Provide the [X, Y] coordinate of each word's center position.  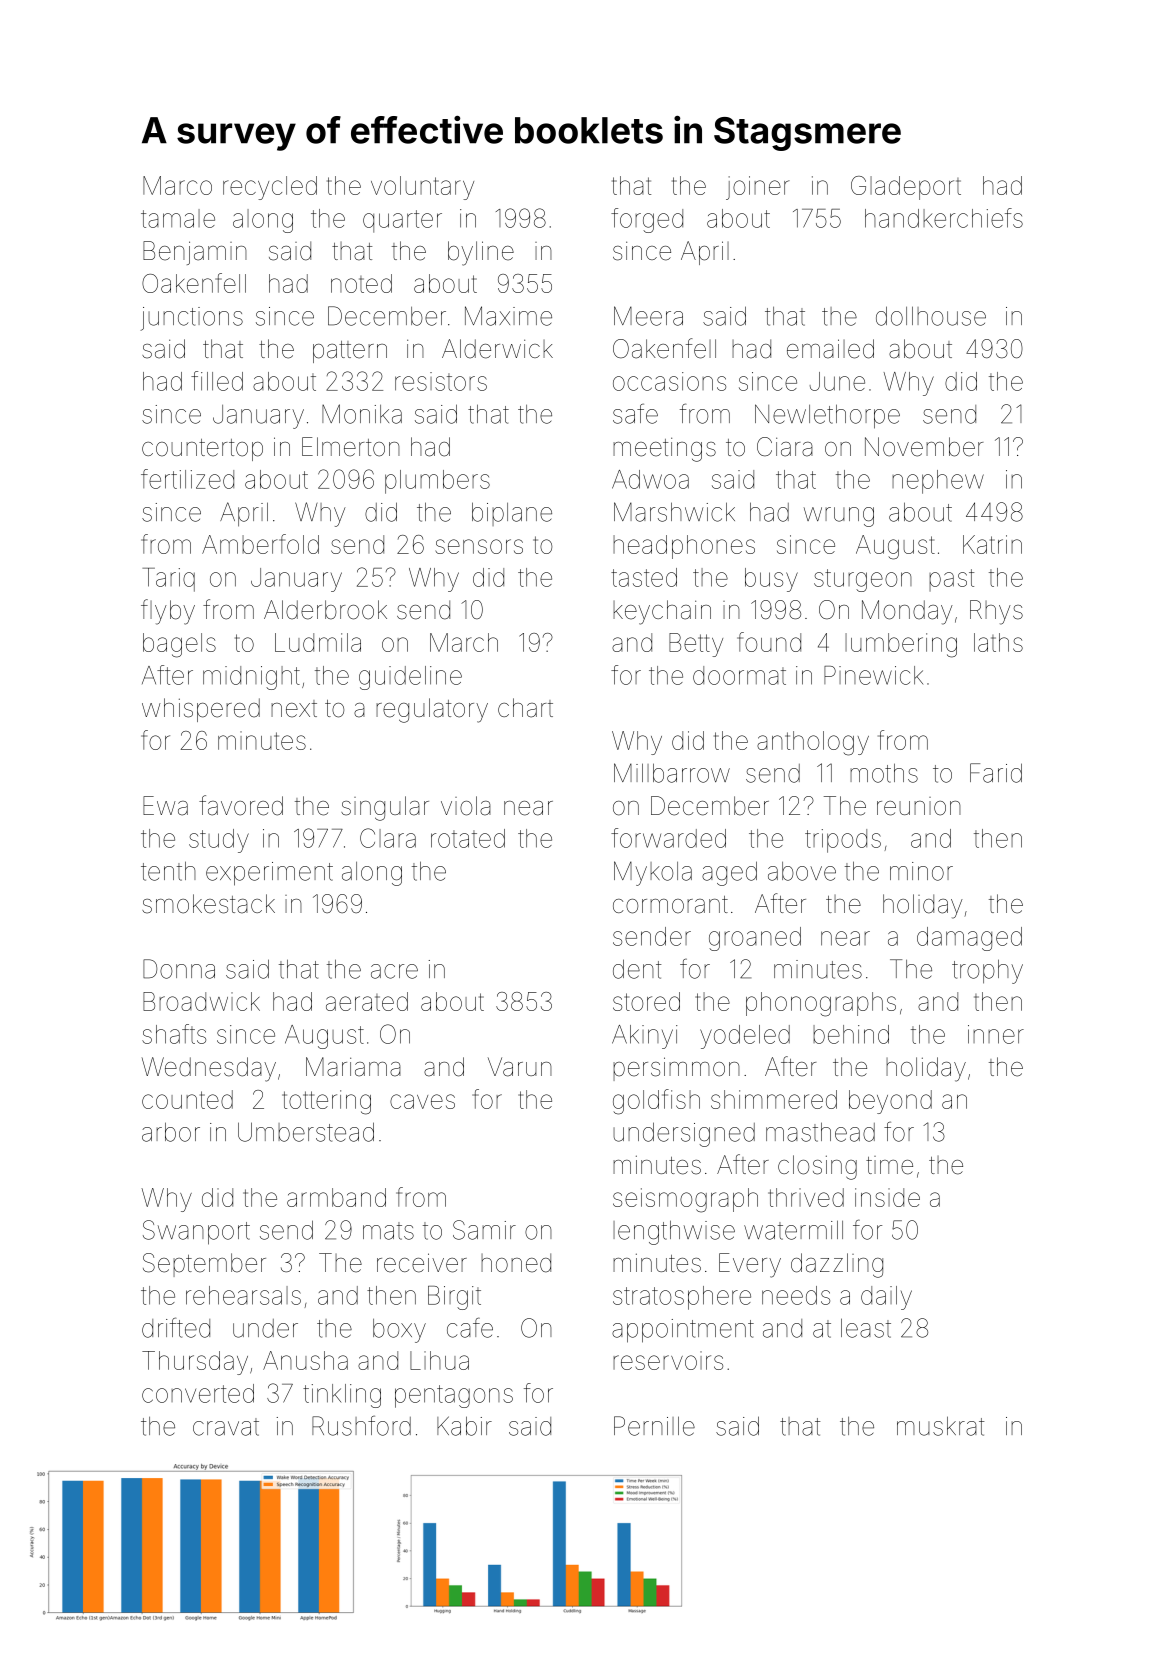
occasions [669, 381]
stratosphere [682, 1298]
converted [198, 1393]
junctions [191, 319]
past [951, 580]
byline [481, 253]
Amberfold [260, 544]
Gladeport [906, 188]
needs [796, 1295]
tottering [326, 1102]
